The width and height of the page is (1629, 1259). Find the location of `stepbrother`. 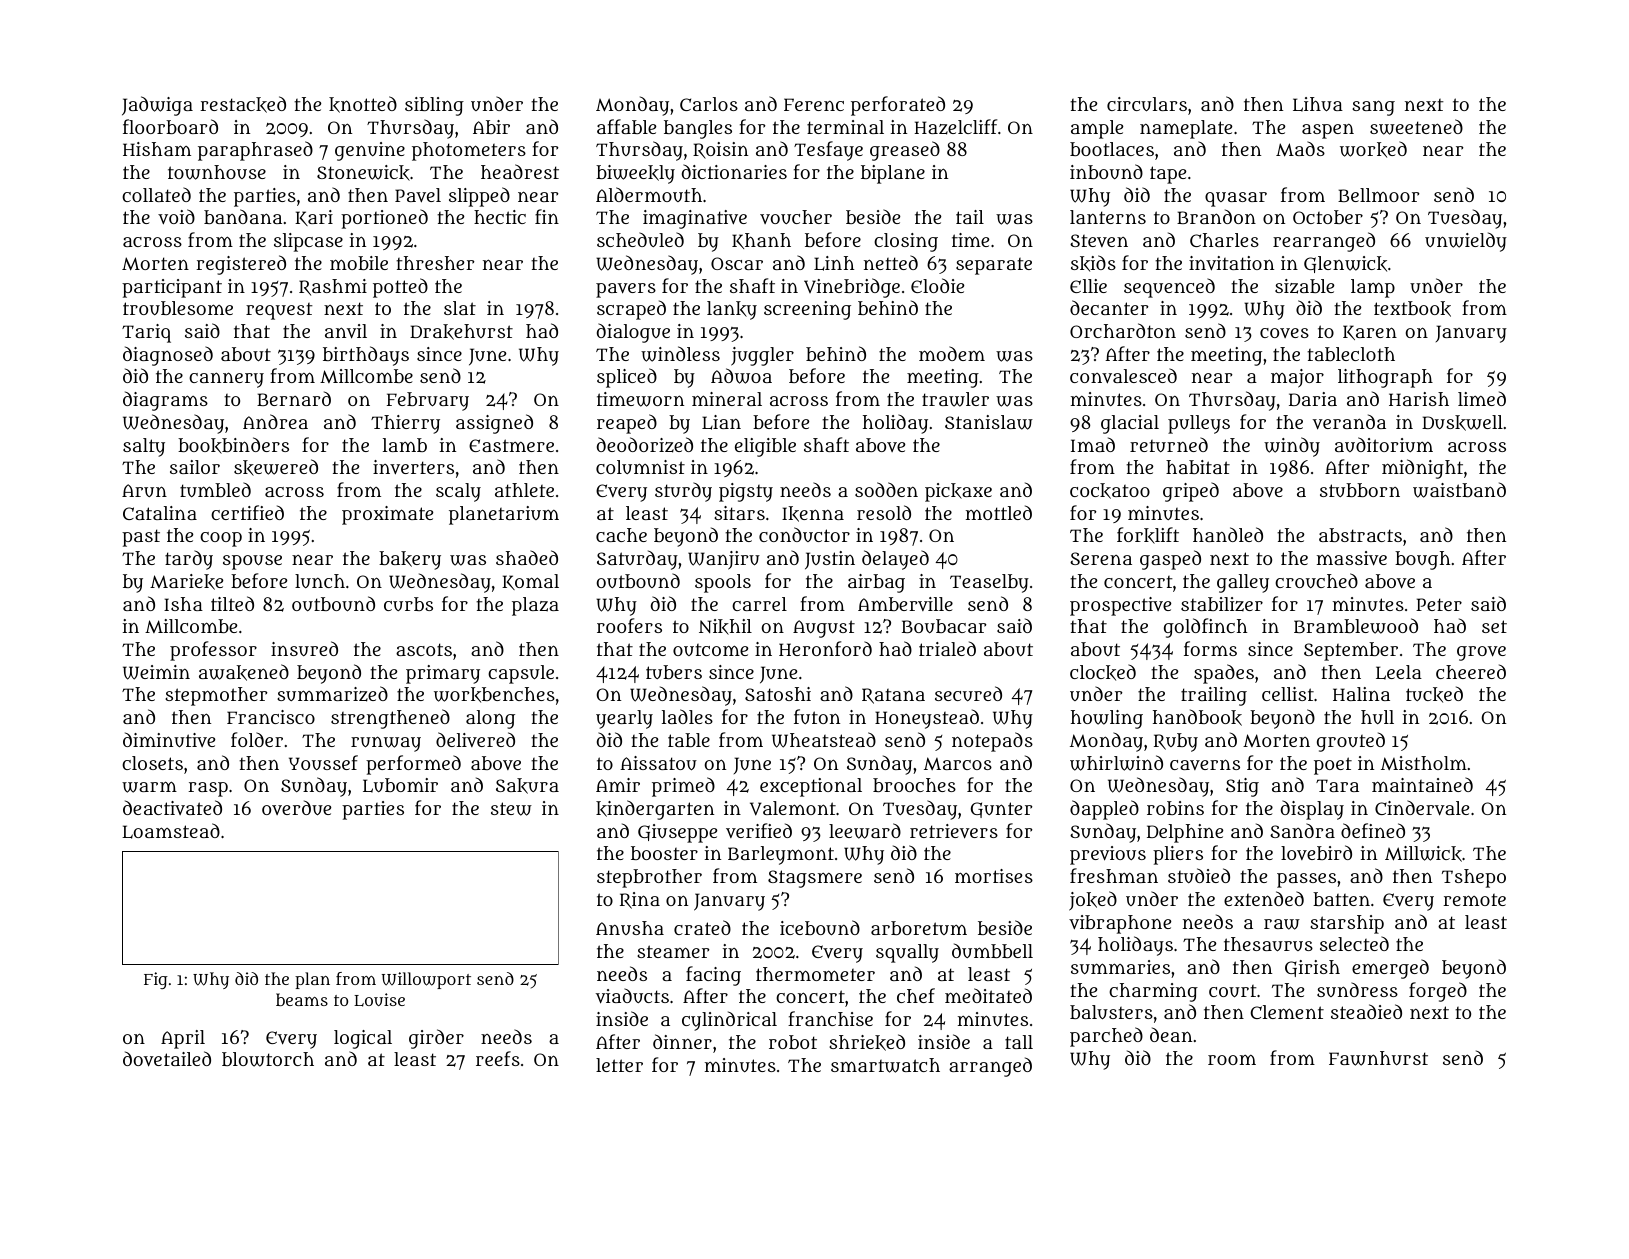

stepbrother is located at coordinates (649, 878).
